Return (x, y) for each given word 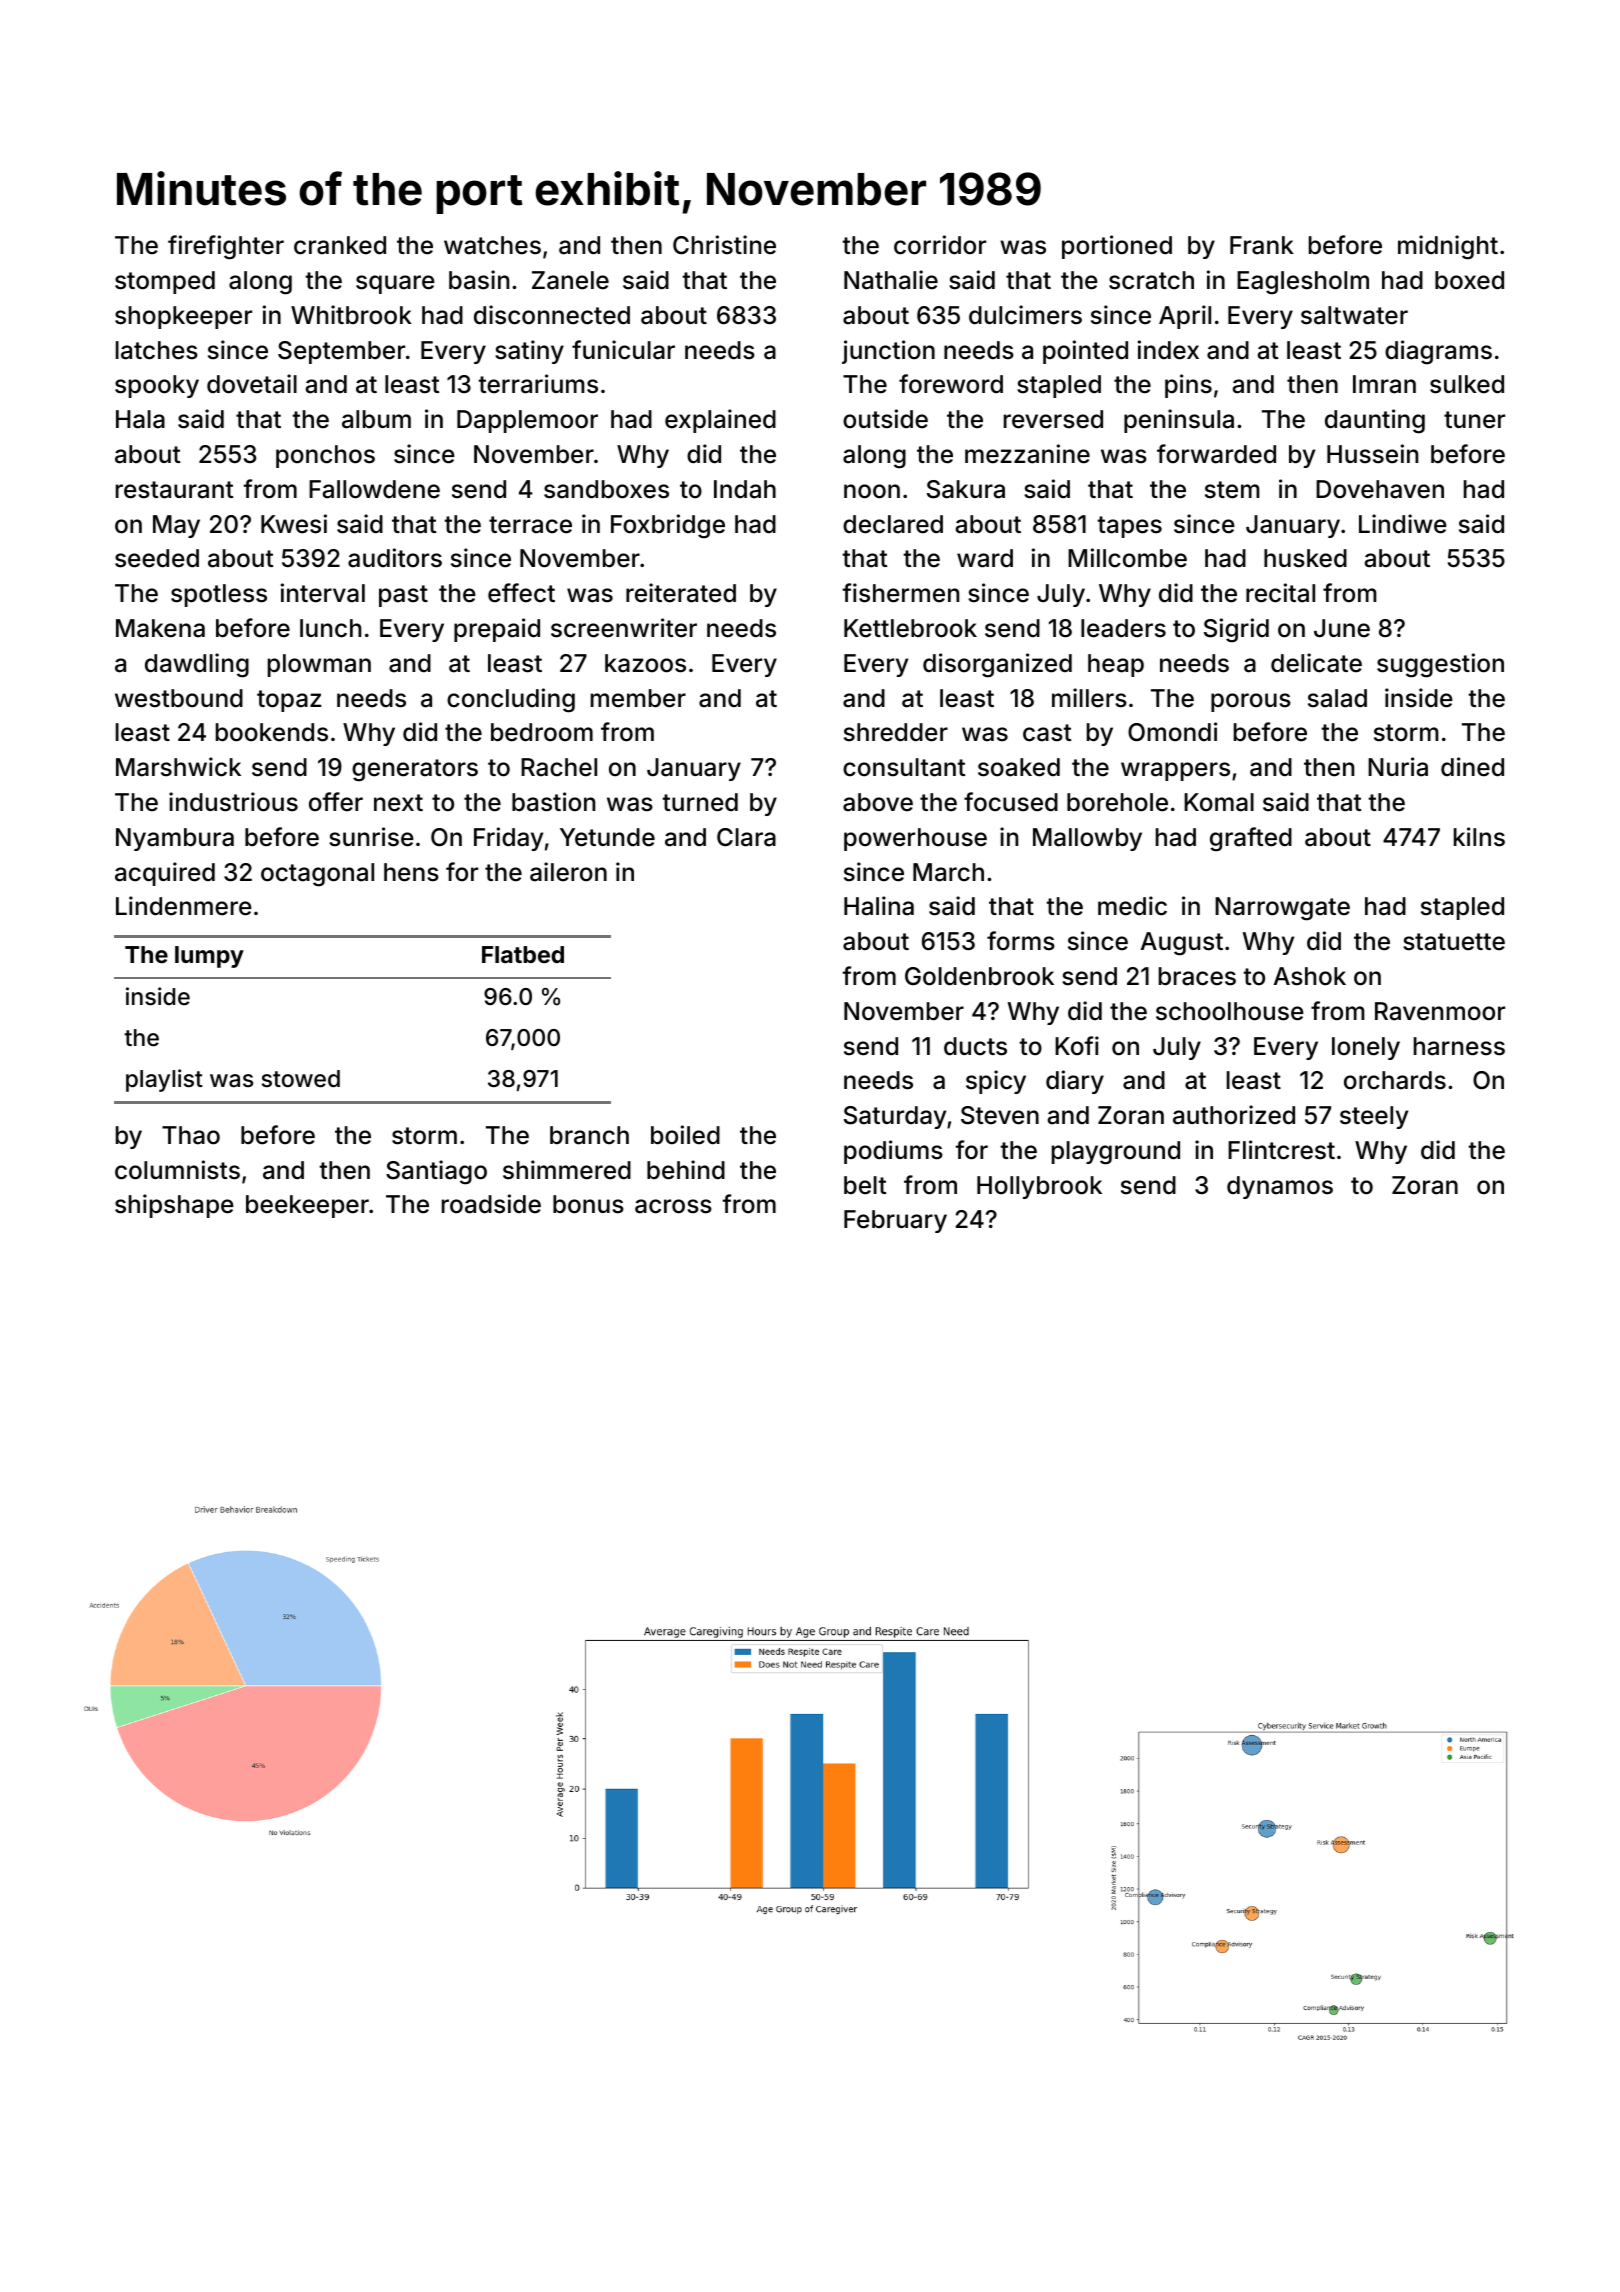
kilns (1479, 837)
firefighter (226, 247)
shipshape (174, 1206)
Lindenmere (184, 906)
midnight (1448, 247)
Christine (724, 245)
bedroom (542, 732)
